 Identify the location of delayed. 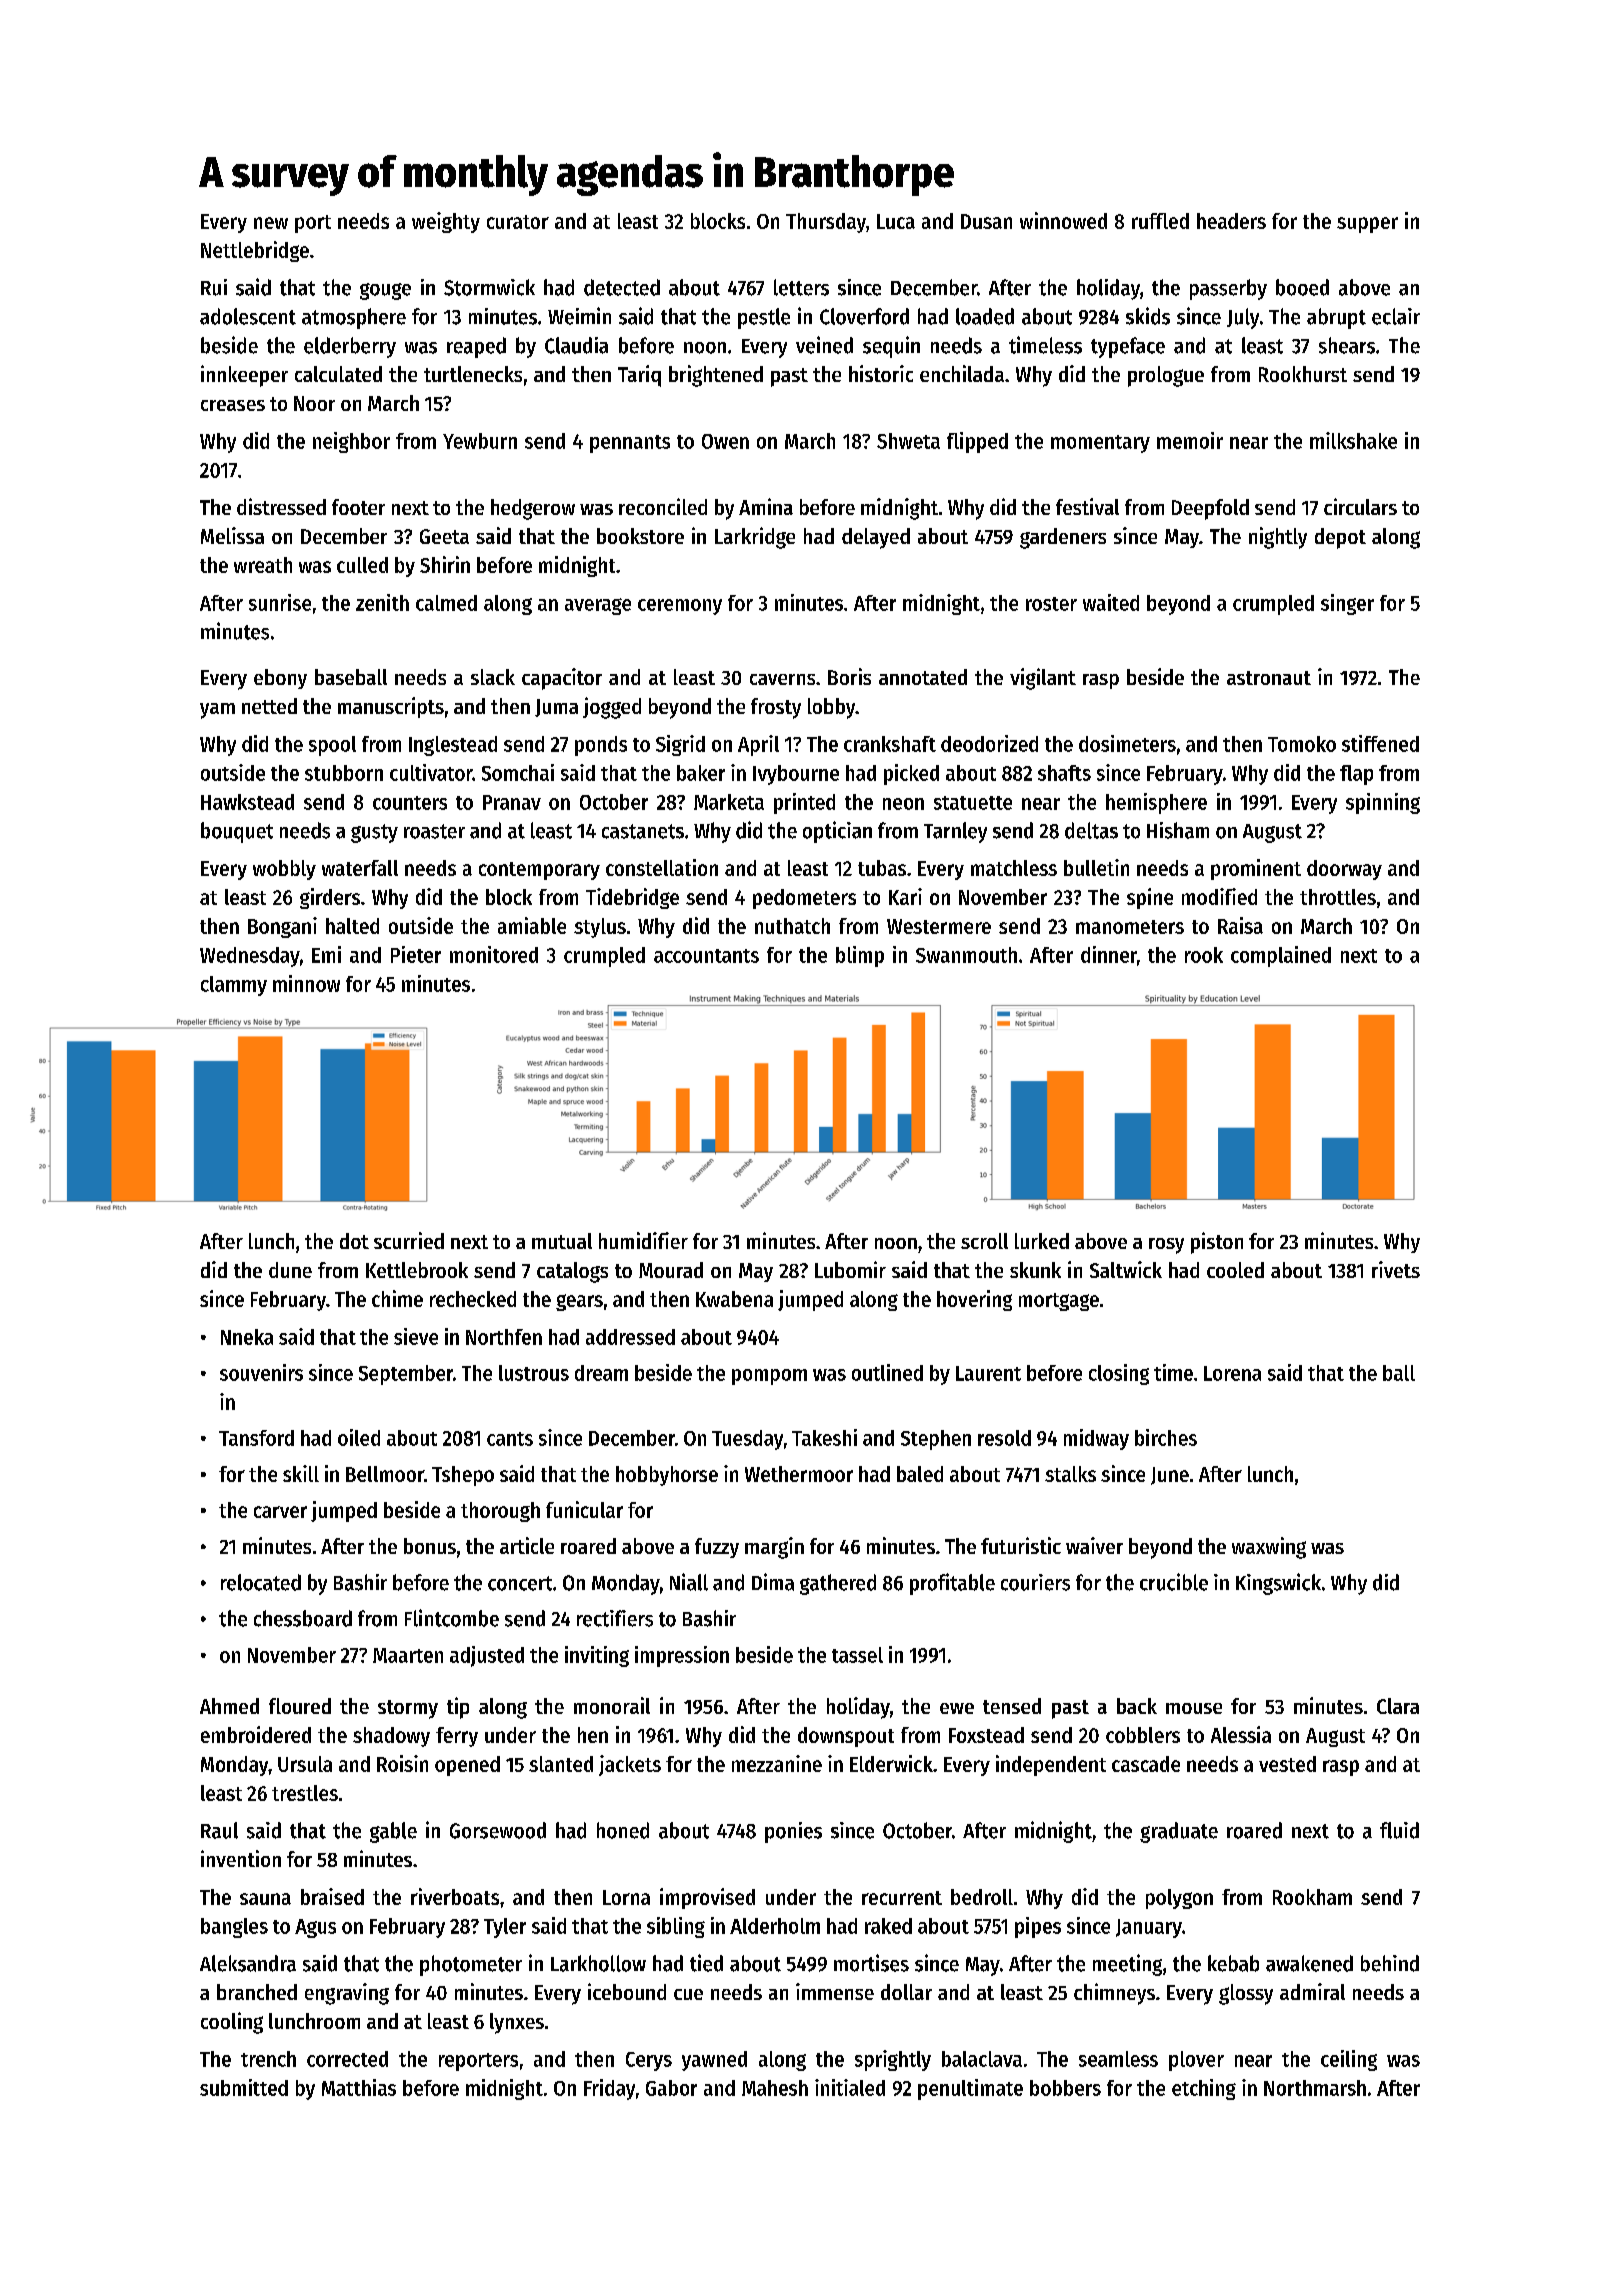
(876, 538).
